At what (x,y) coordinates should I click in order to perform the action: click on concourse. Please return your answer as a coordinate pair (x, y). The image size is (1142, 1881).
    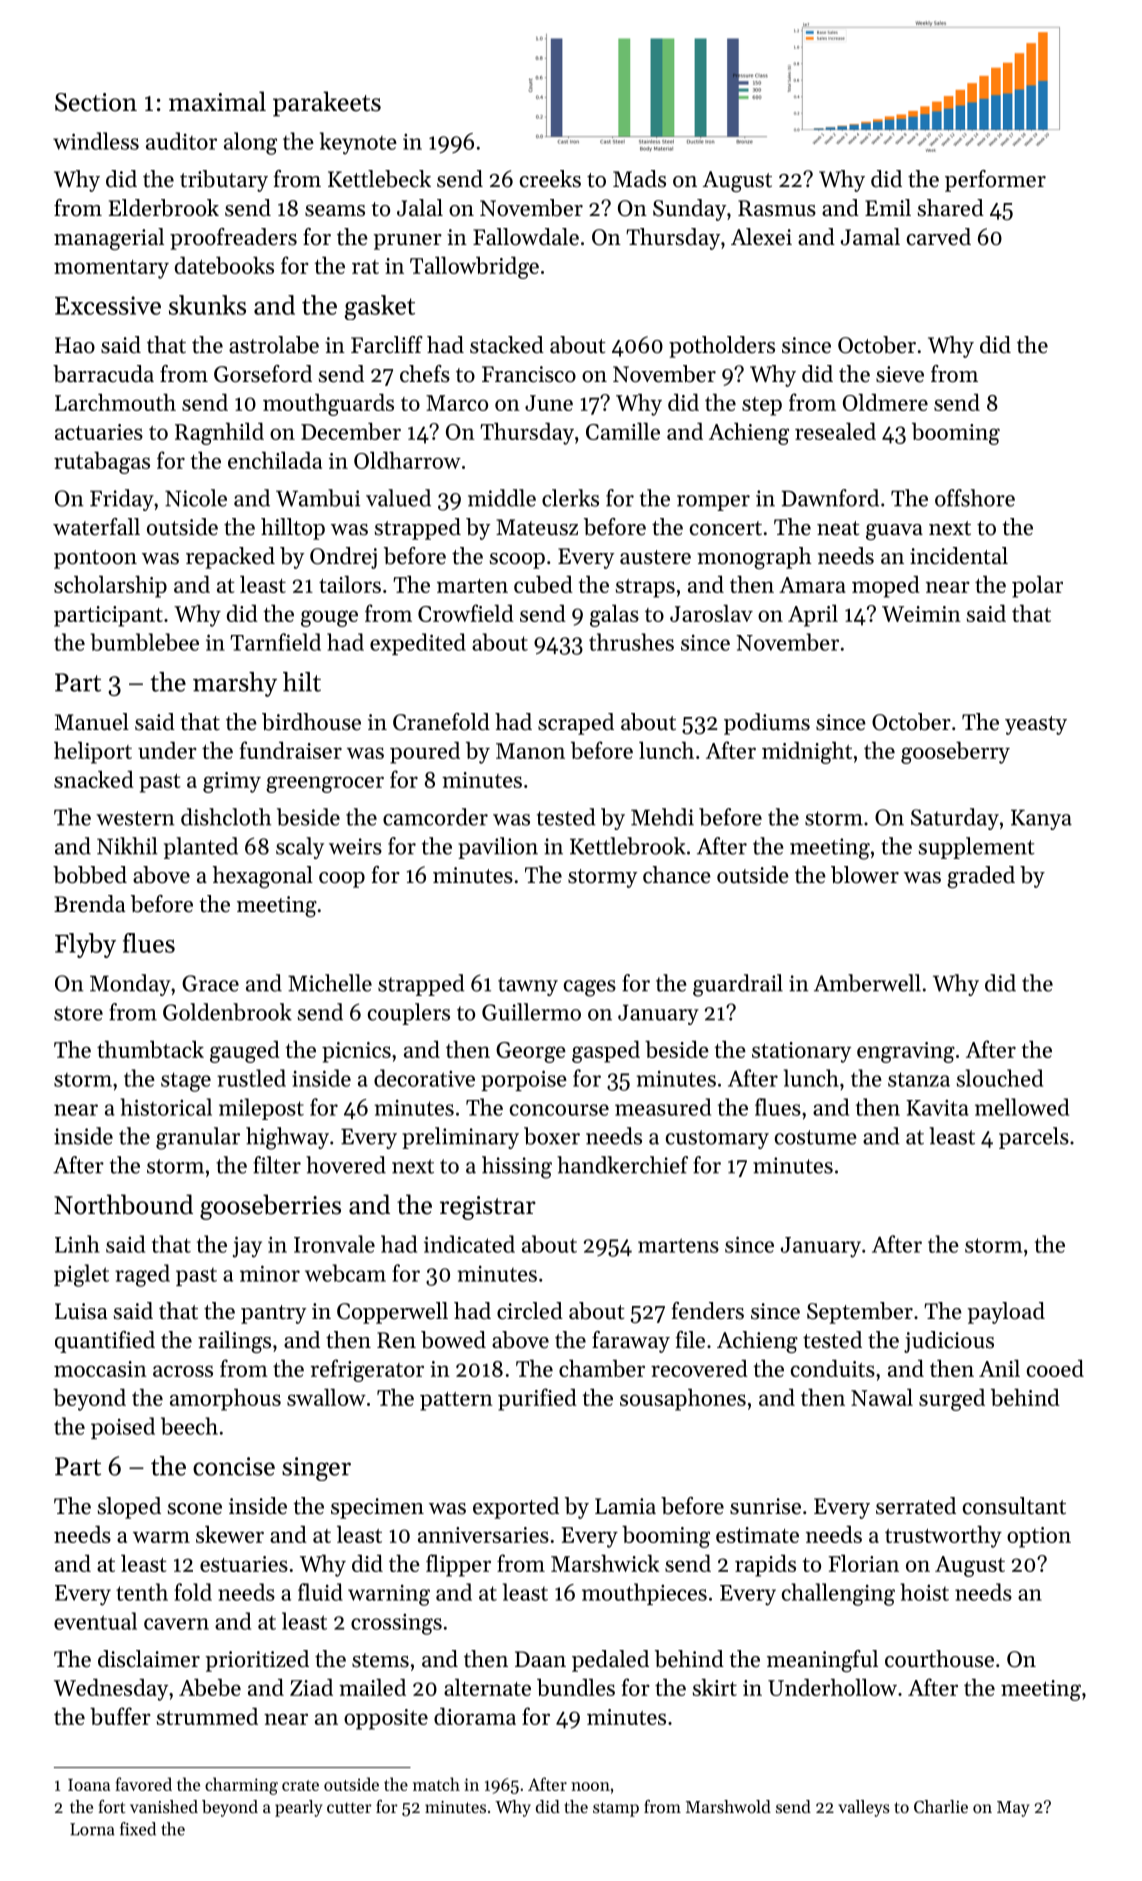
    Looking at the image, I should click on (559, 1110).
